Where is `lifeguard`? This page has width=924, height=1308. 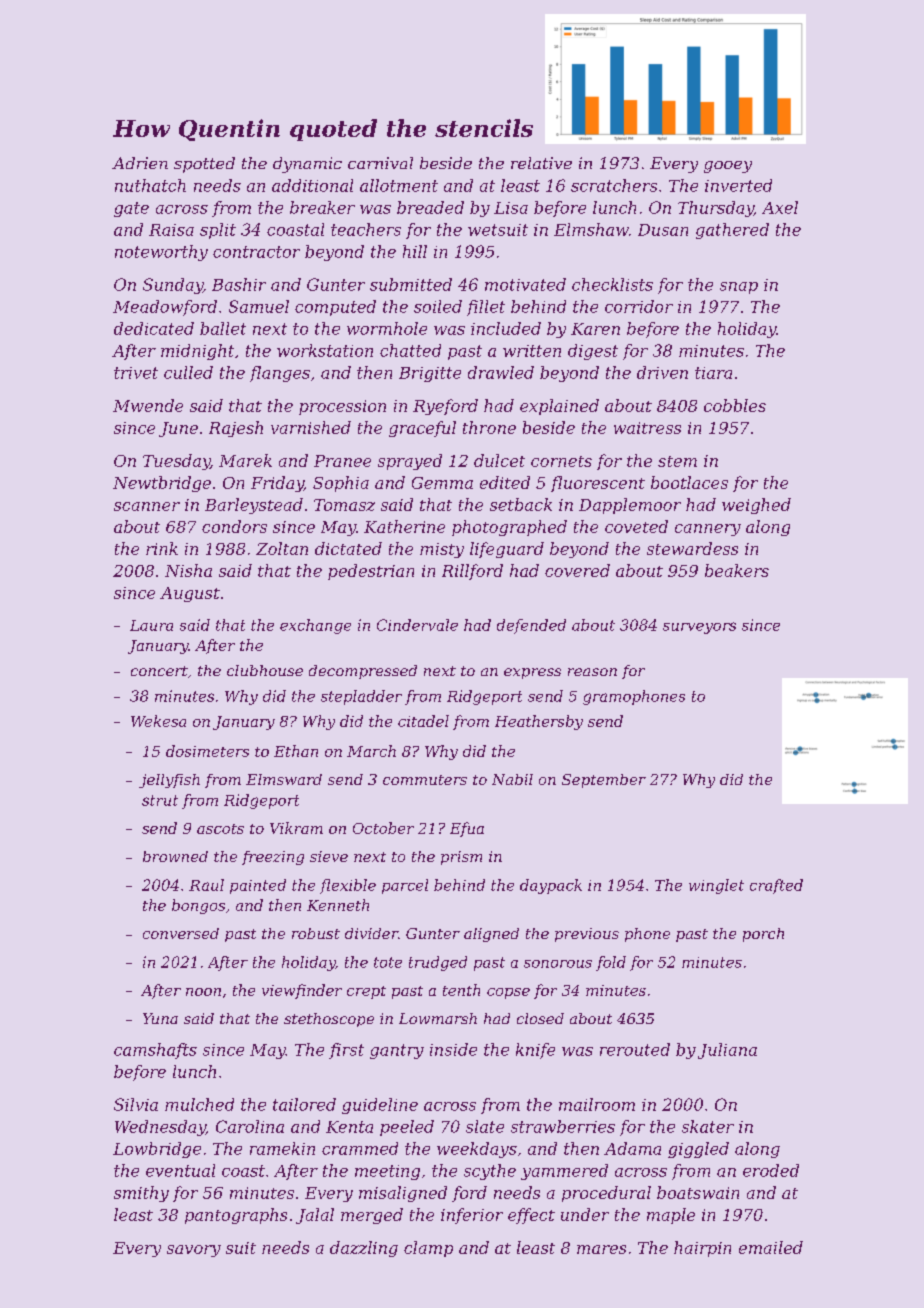 lifeguard is located at coordinates (507, 550).
